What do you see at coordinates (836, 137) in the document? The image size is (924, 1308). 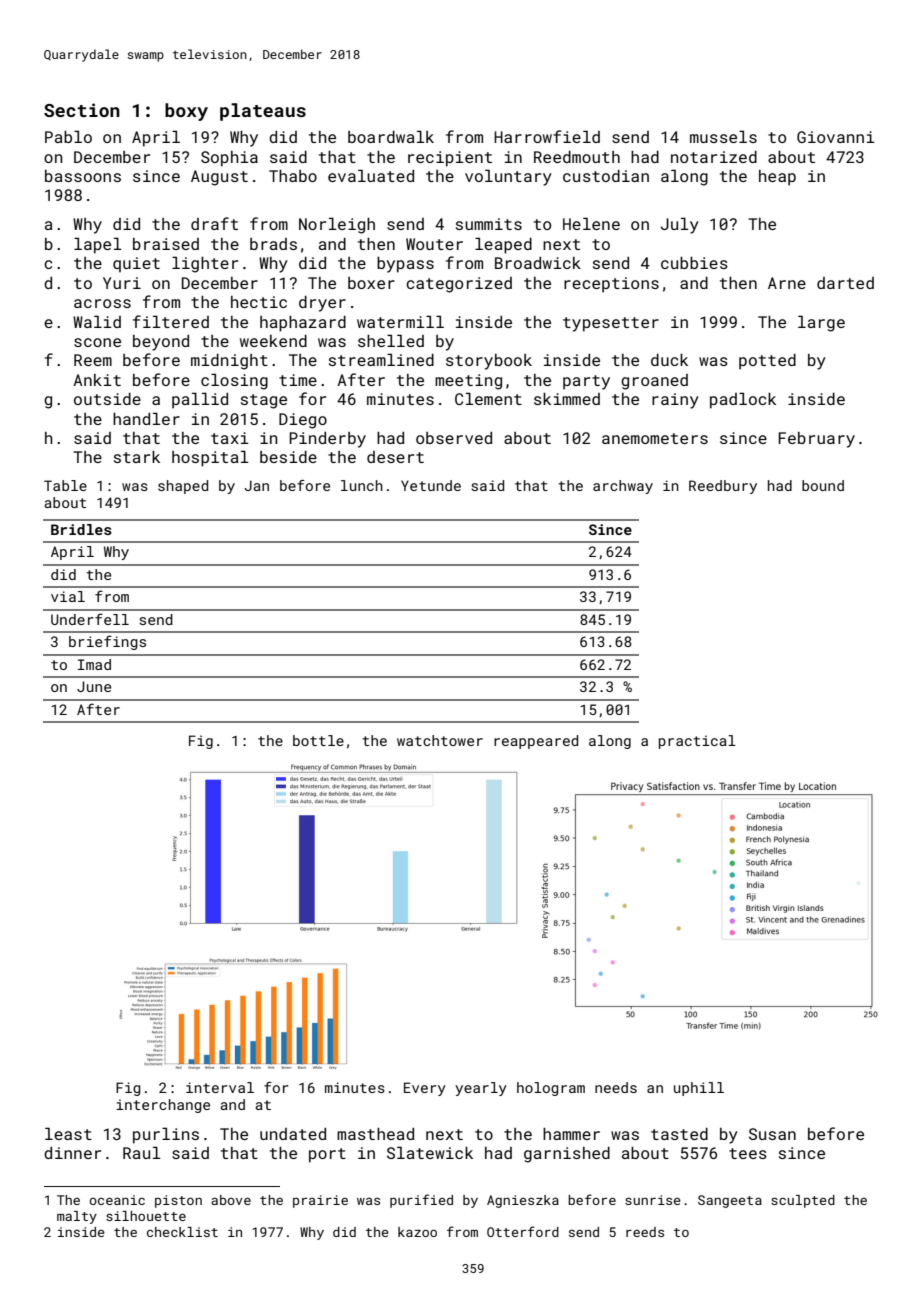 I see `Giovanni` at bounding box center [836, 137].
